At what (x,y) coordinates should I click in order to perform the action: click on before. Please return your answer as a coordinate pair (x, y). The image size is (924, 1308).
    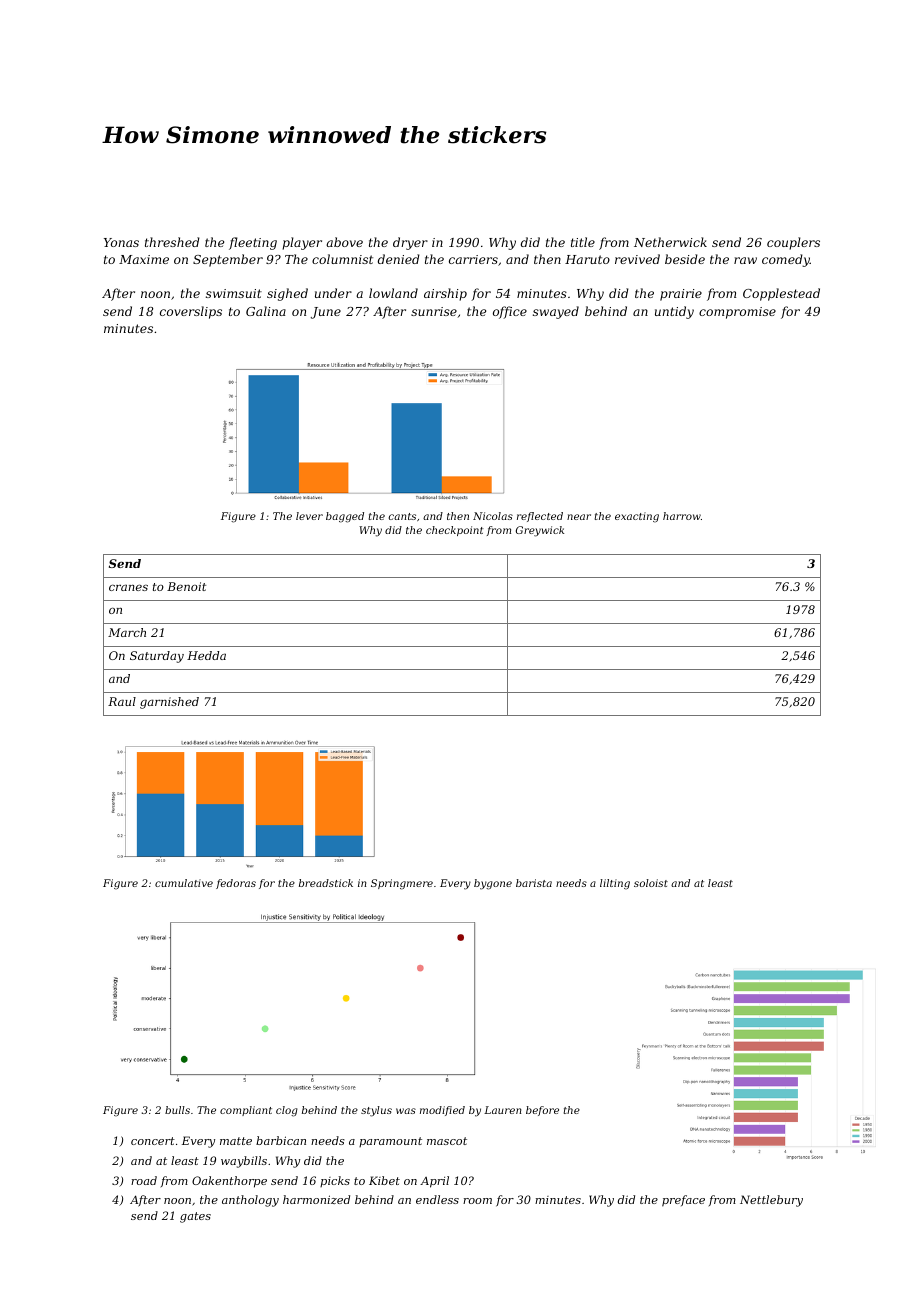
    Looking at the image, I should click on (542, 1111).
